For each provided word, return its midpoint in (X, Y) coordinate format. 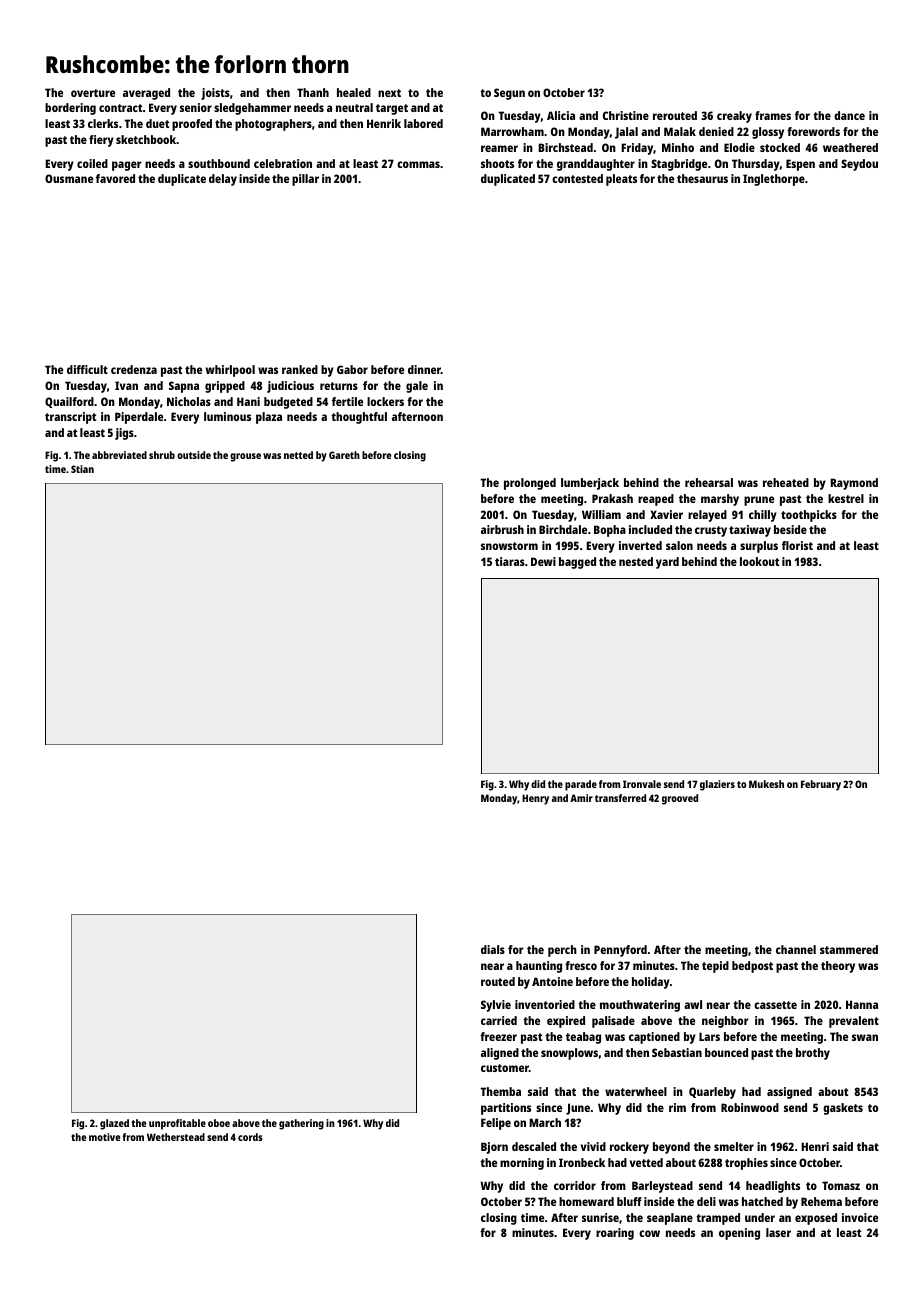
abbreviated (119, 455)
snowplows (569, 1054)
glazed (114, 1124)
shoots (497, 163)
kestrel (846, 498)
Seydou (859, 165)
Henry (535, 799)
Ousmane (69, 178)
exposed (816, 1219)
